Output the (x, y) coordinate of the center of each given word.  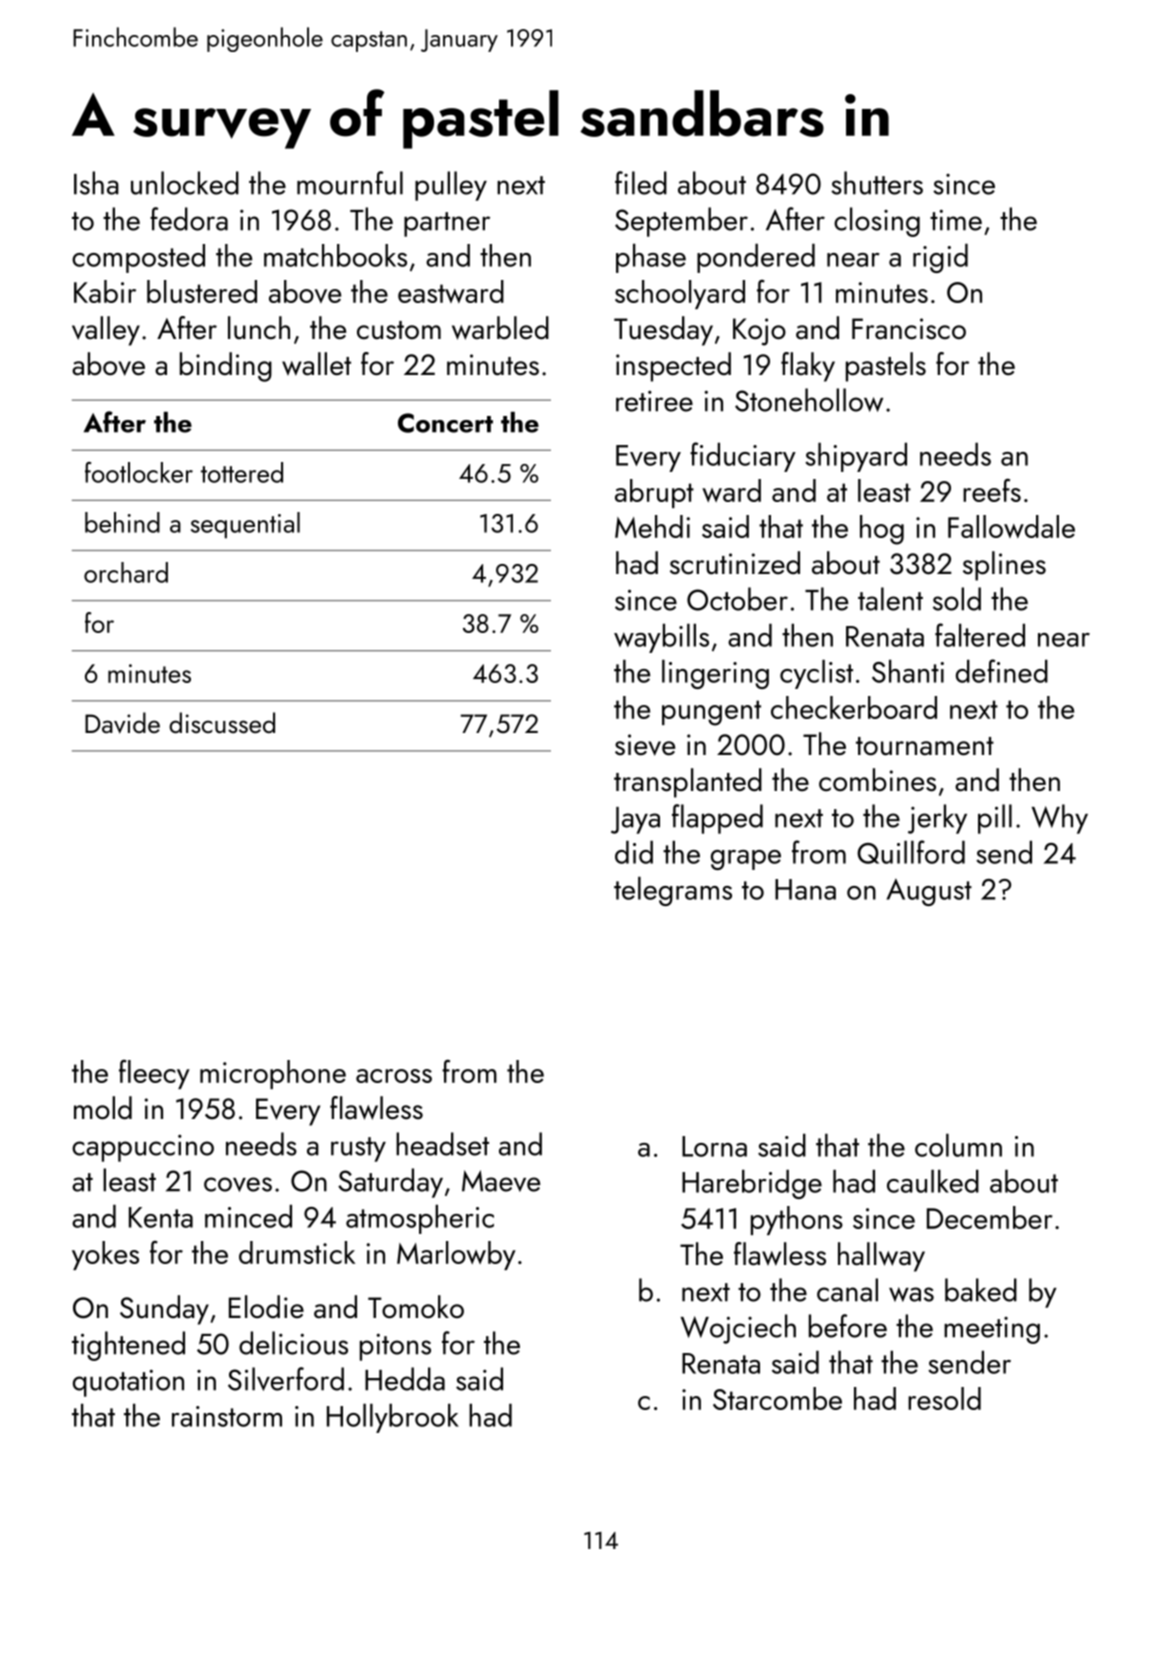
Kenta (161, 1217)
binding (226, 367)
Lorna (714, 1146)
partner (447, 224)
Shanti (908, 671)
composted (138, 258)
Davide (122, 723)
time (956, 220)
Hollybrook (393, 1418)
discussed (222, 722)
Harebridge (752, 1184)
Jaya (635, 820)
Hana (805, 889)
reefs (992, 490)
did (634, 852)
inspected (673, 367)
